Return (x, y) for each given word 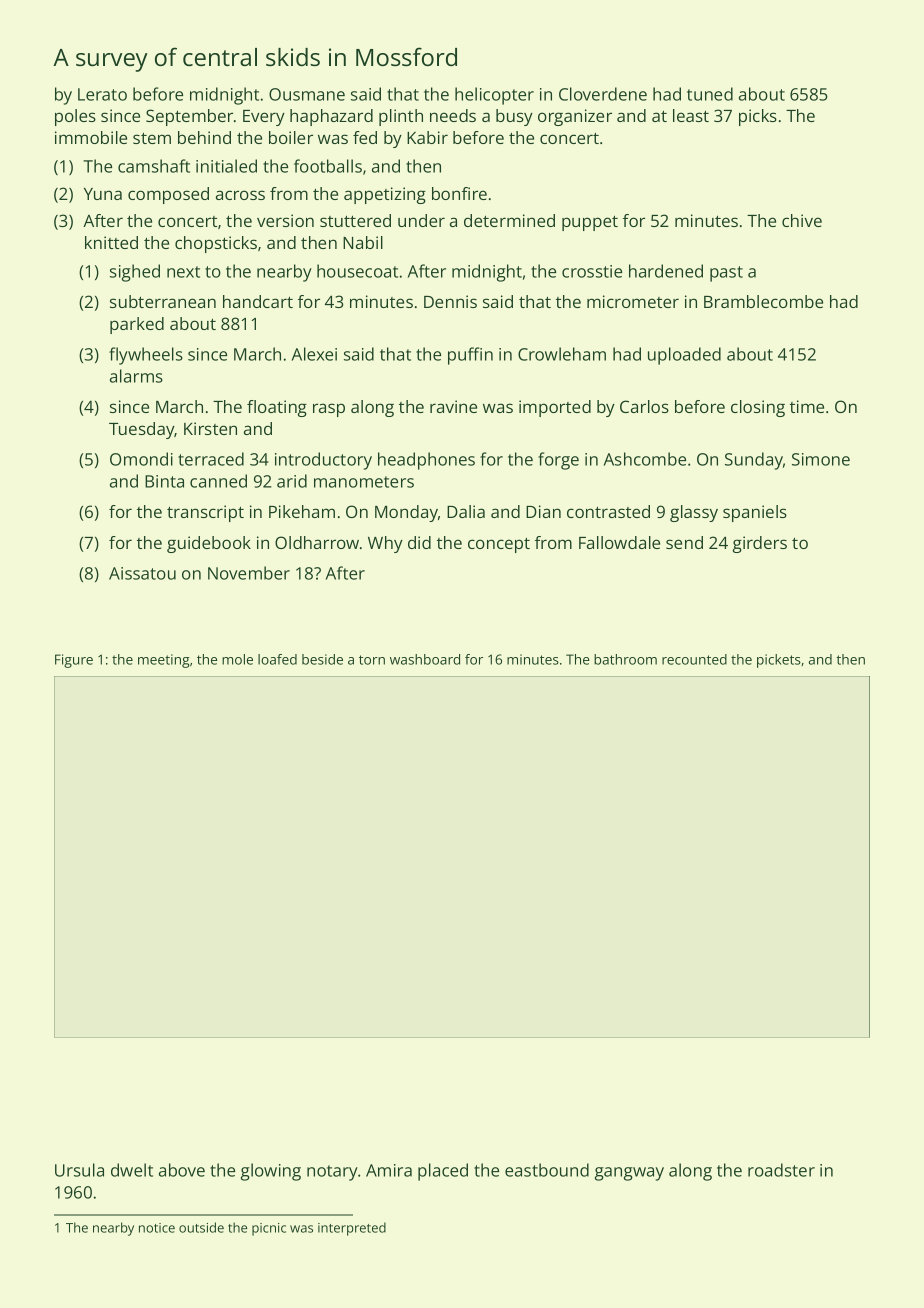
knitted (111, 242)
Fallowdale (619, 542)
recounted (694, 659)
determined (509, 220)
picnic (269, 1229)
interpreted (352, 1229)
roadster (781, 1170)
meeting (164, 661)
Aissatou (142, 573)
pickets (779, 661)
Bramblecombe (763, 301)
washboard (425, 659)
